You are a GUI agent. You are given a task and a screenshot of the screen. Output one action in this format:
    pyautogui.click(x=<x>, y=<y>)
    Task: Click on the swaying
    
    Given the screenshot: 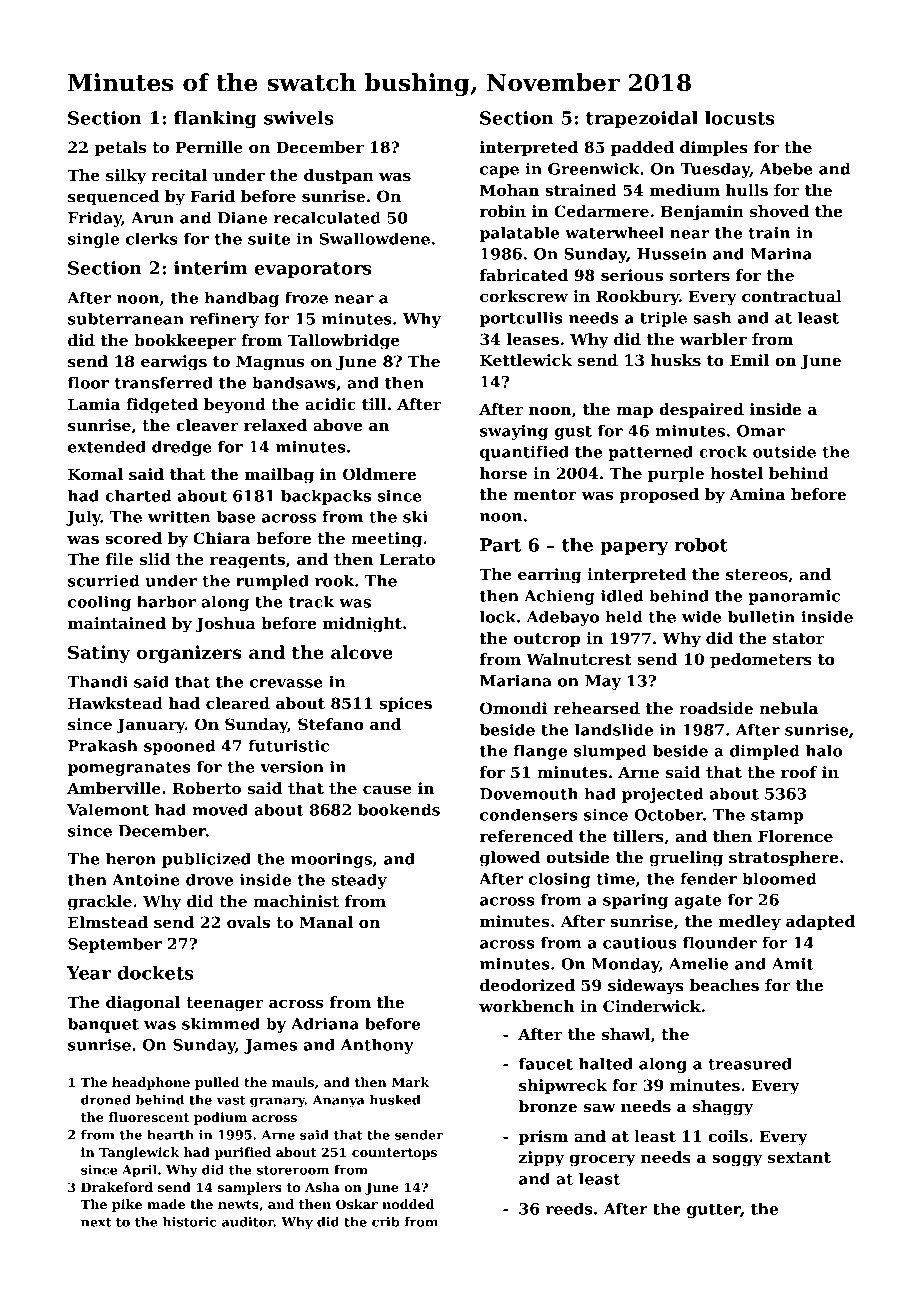 What is the action you would take?
    pyautogui.click(x=514, y=432)
